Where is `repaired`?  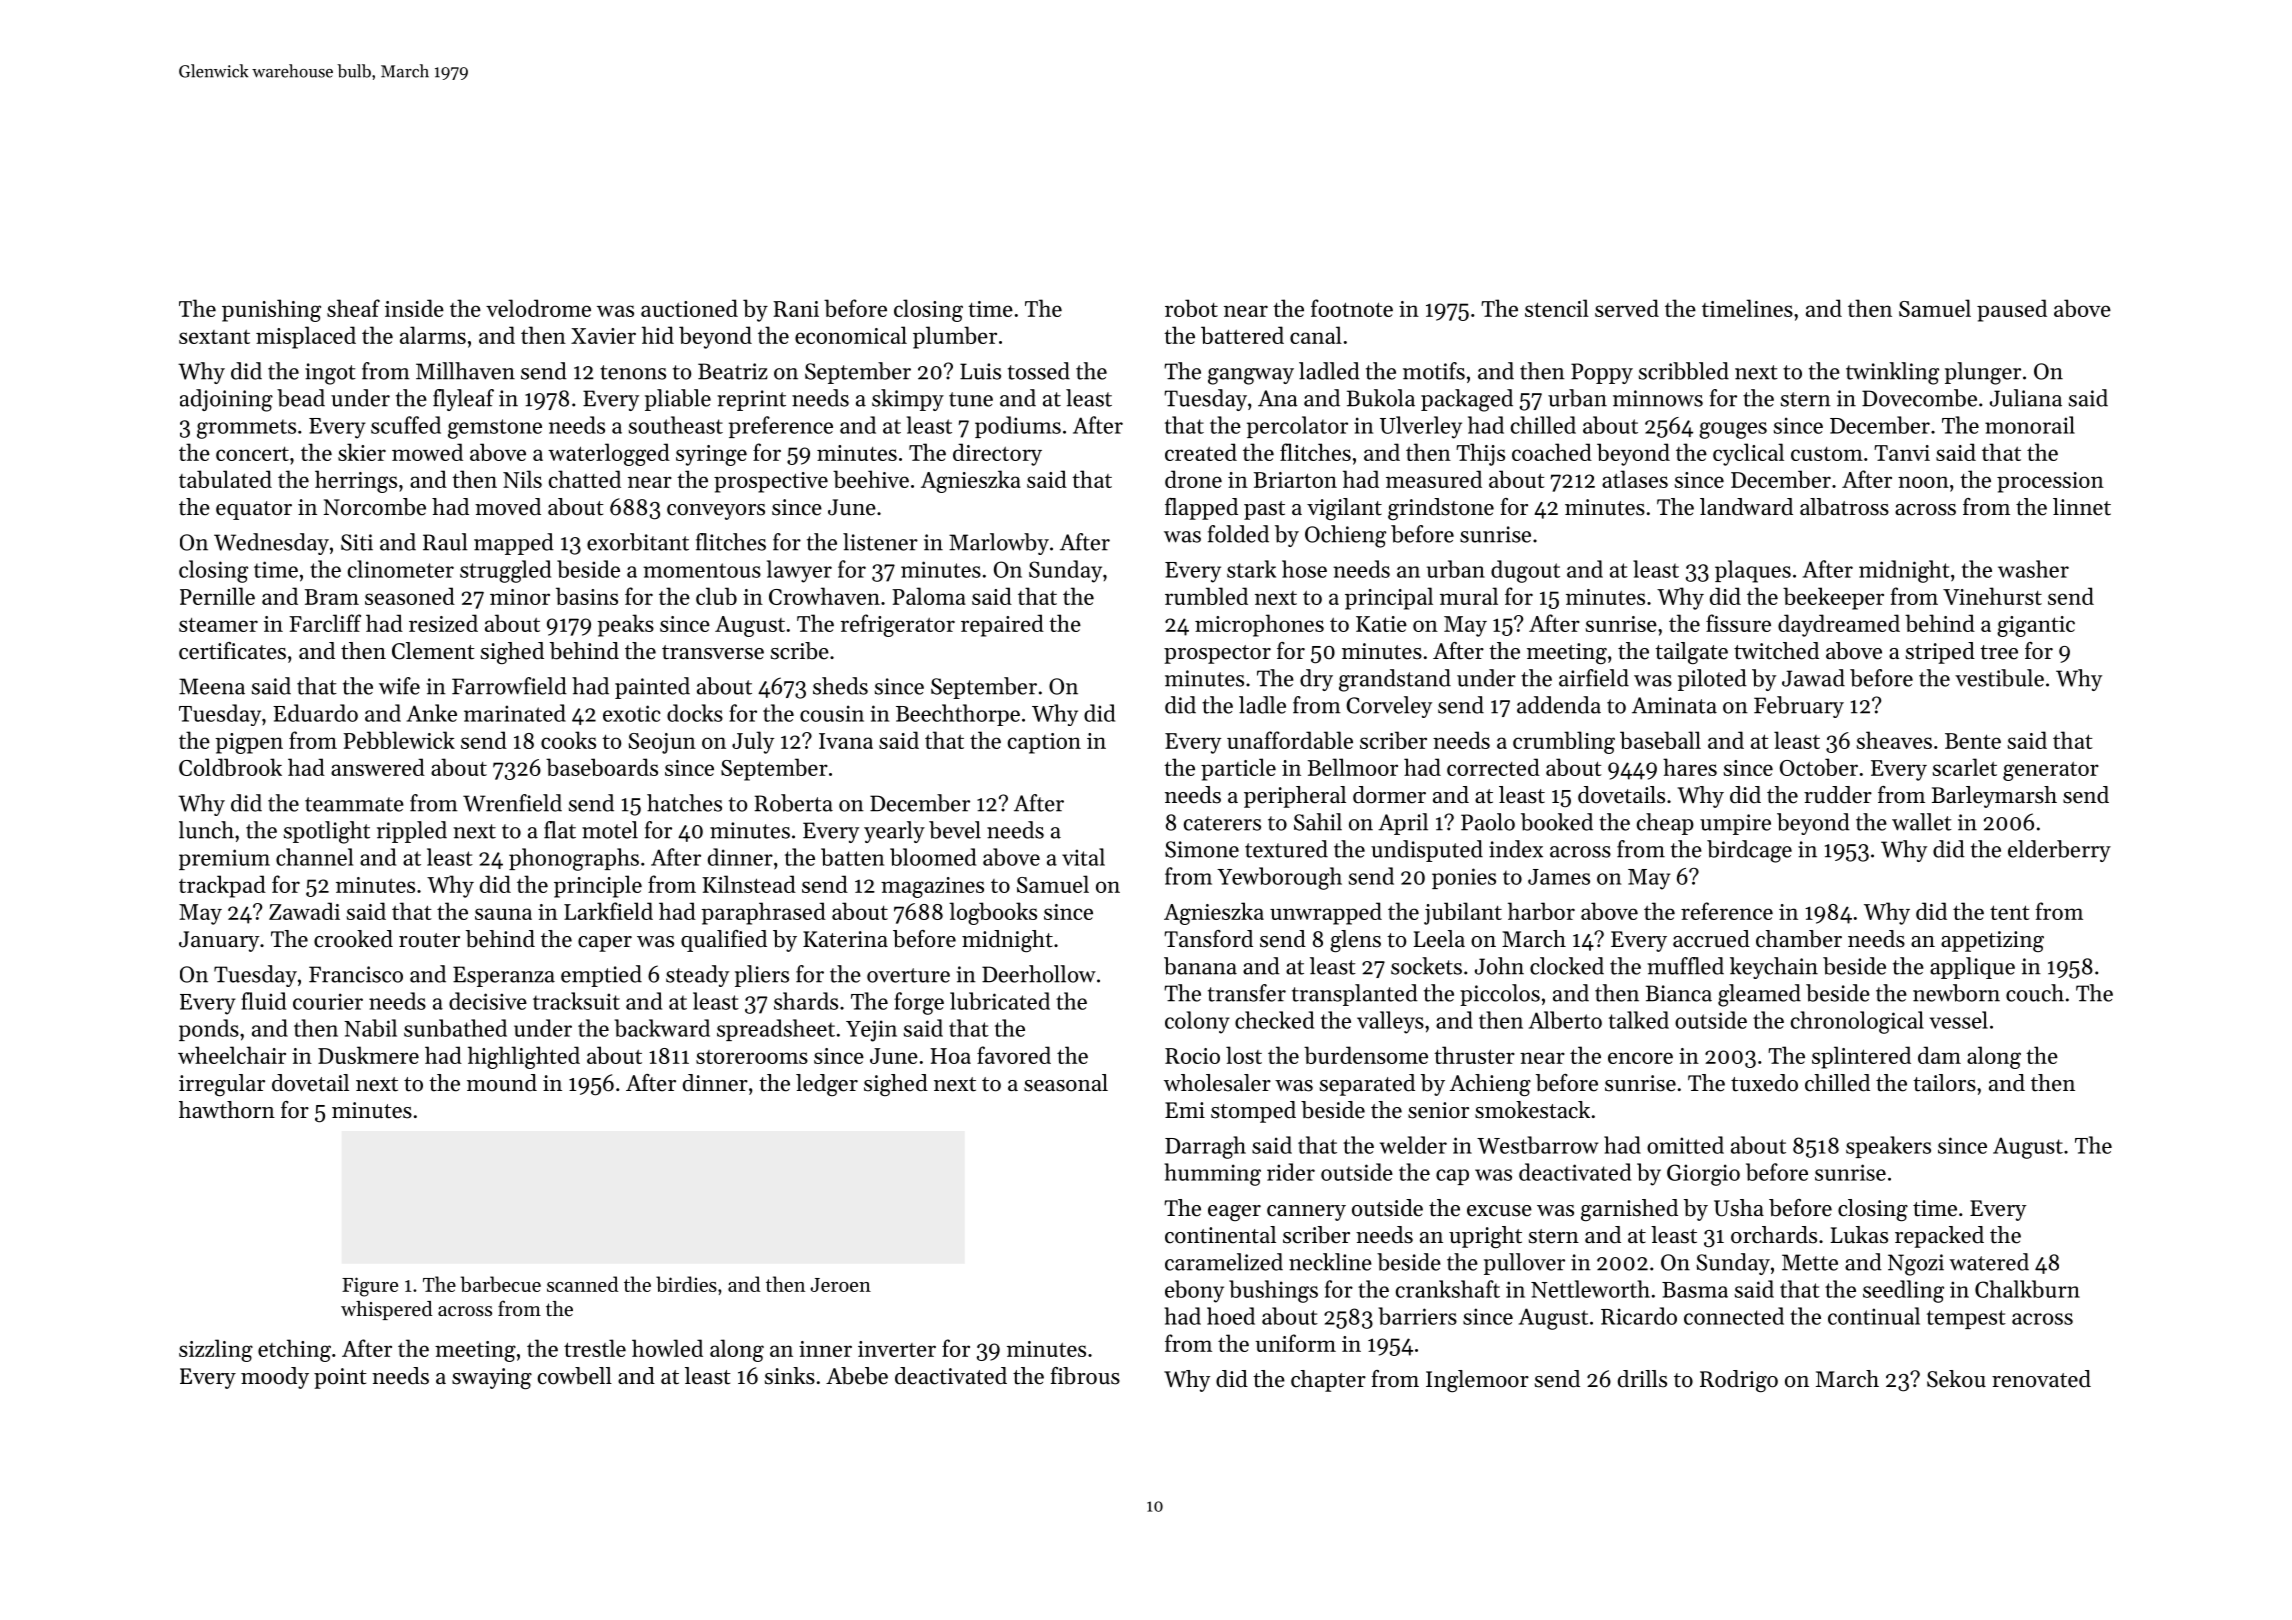 repaired is located at coordinates (1002, 625).
